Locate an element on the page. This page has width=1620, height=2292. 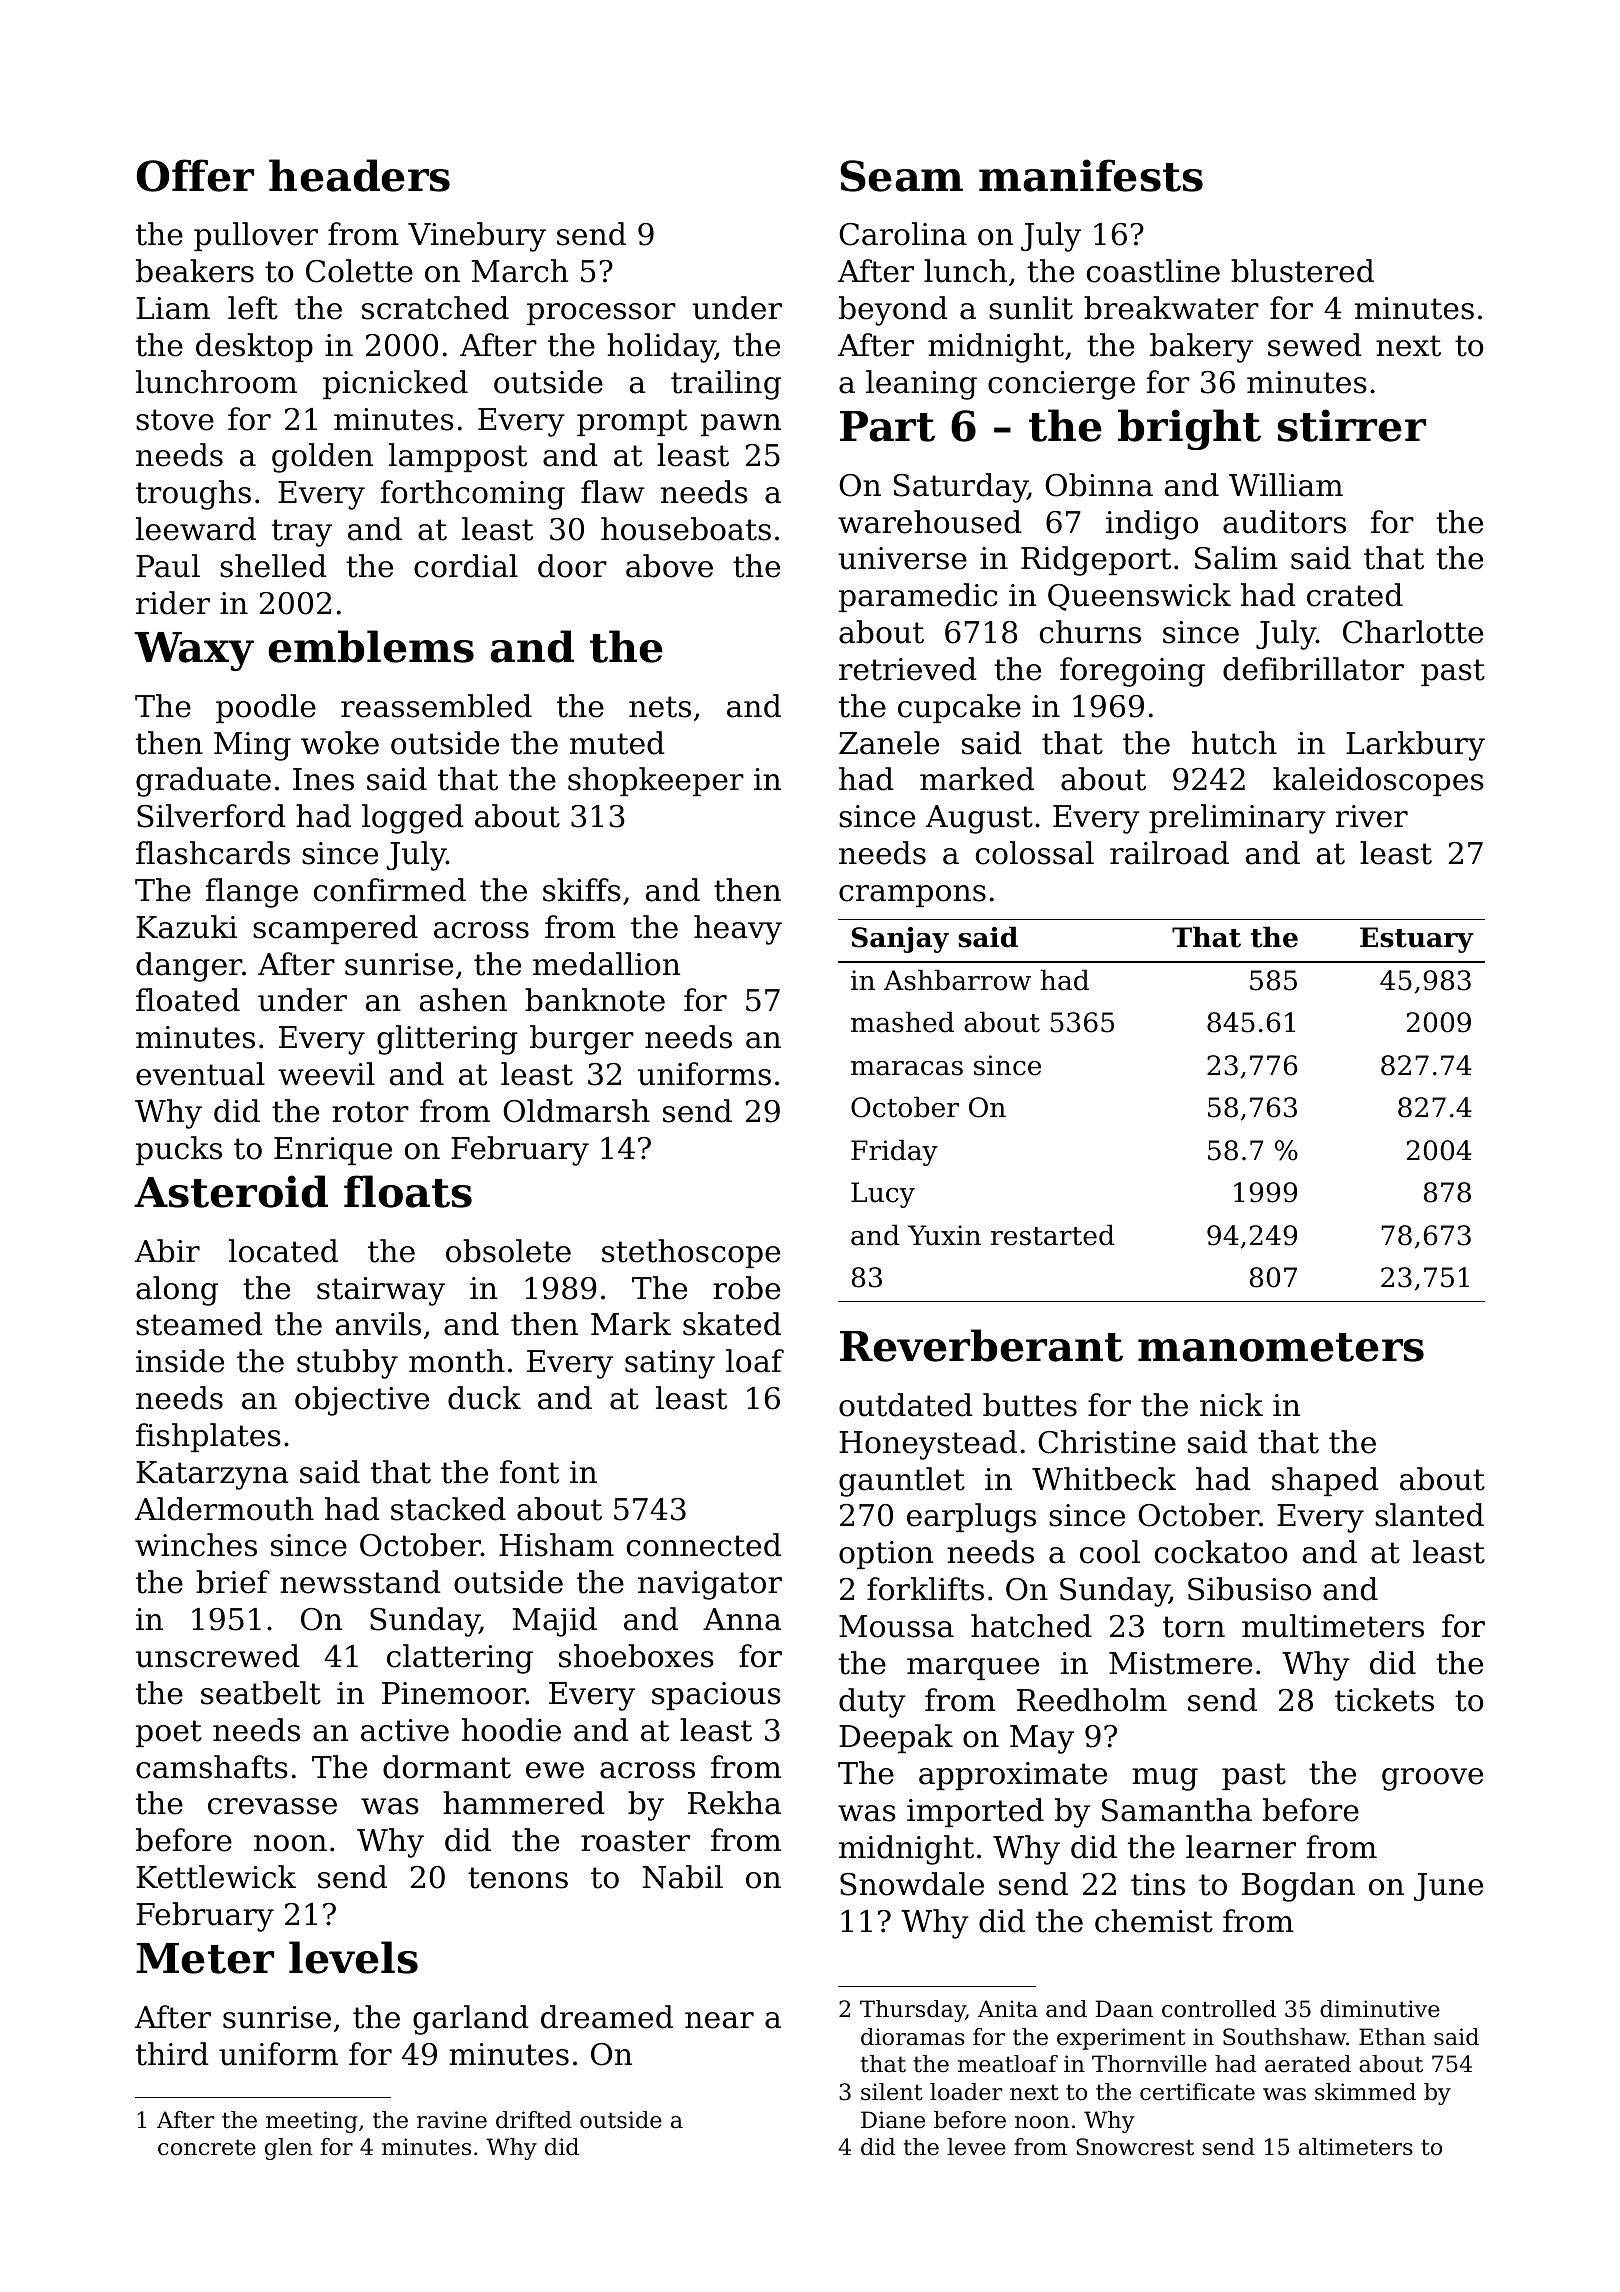
Offer is located at coordinates (195, 175).
